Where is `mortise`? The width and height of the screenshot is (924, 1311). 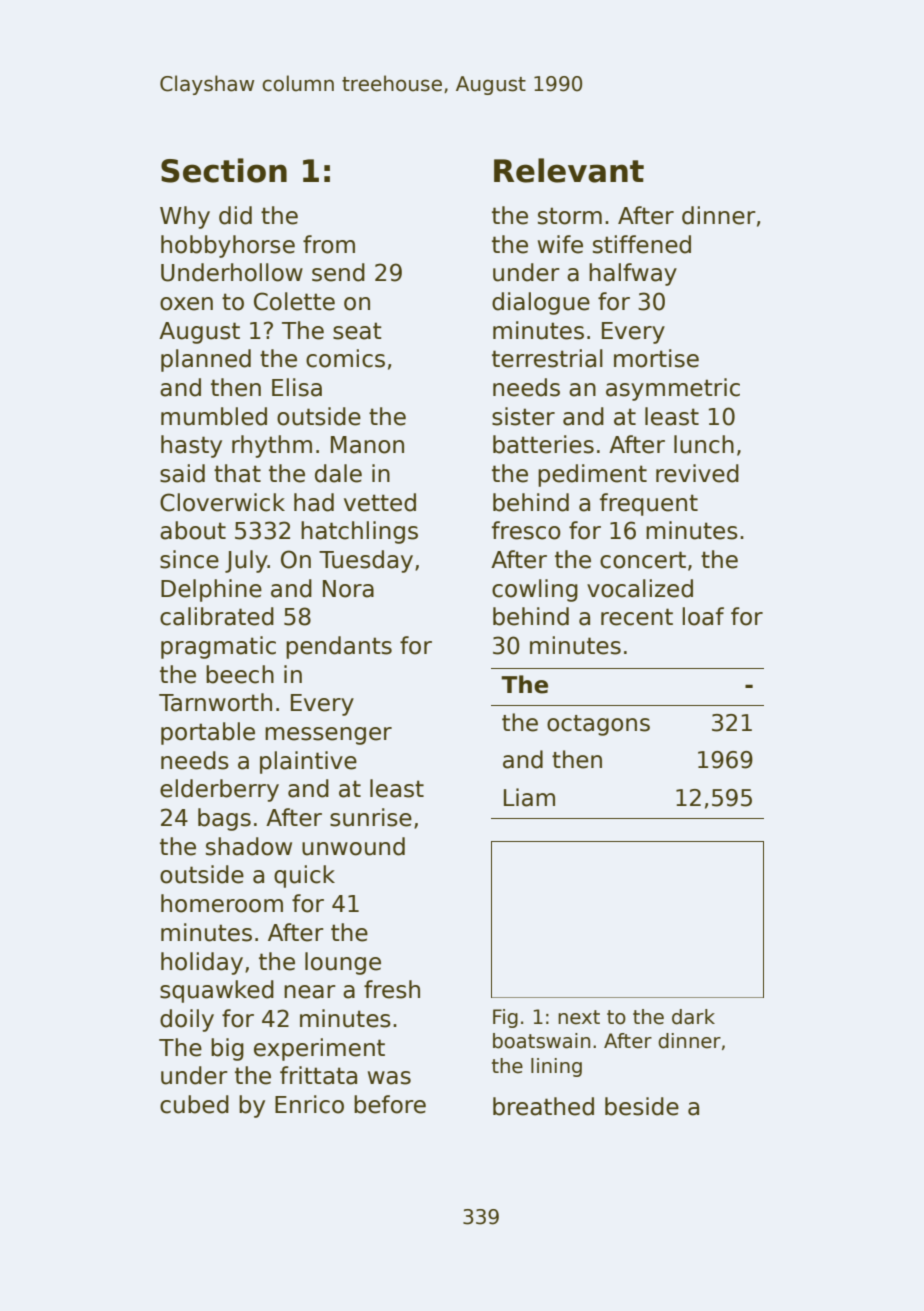
mortise is located at coordinates (656, 358).
